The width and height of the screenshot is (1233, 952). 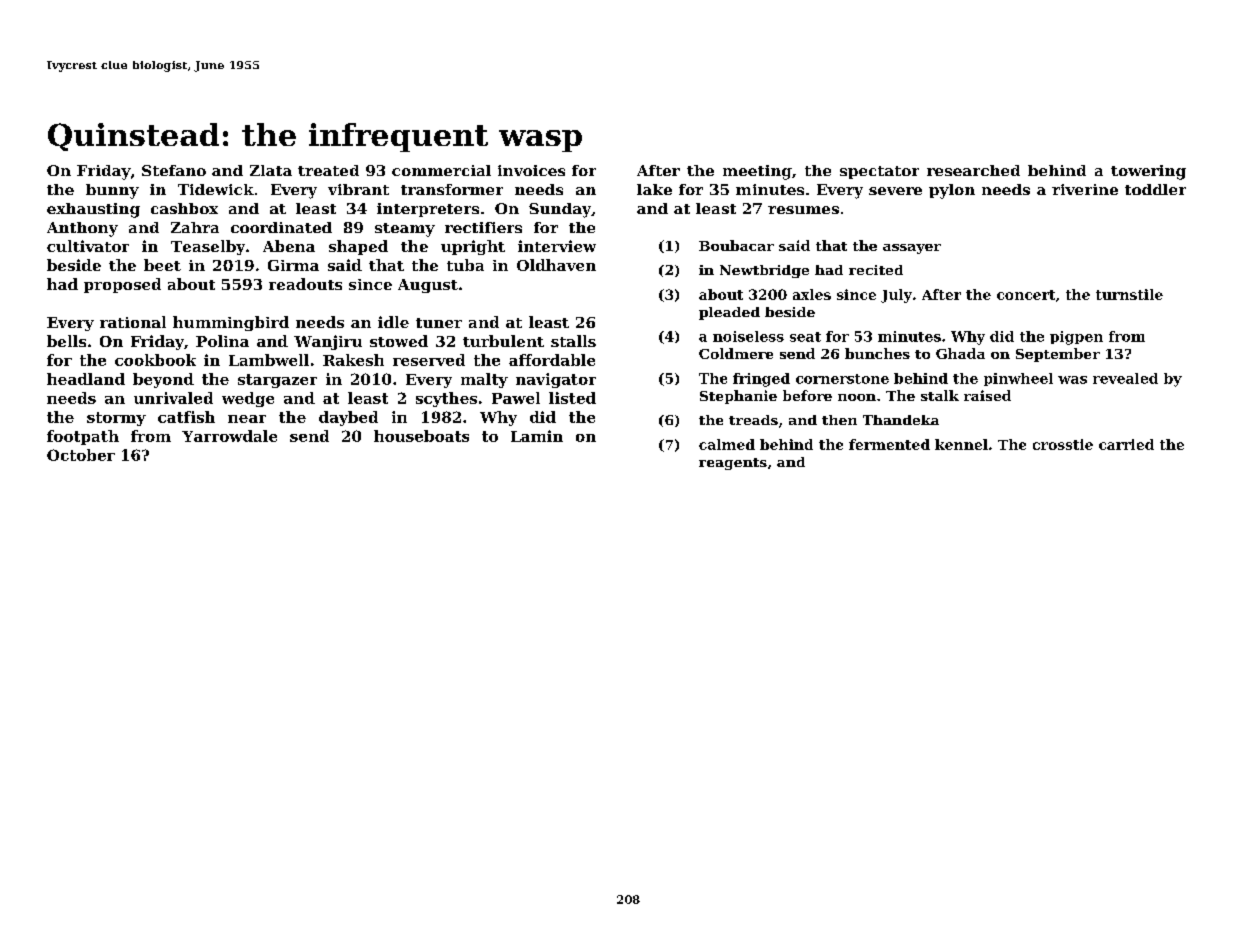 What do you see at coordinates (973, 170) in the screenshot?
I see `researched` at bounding box center [973, 170].
